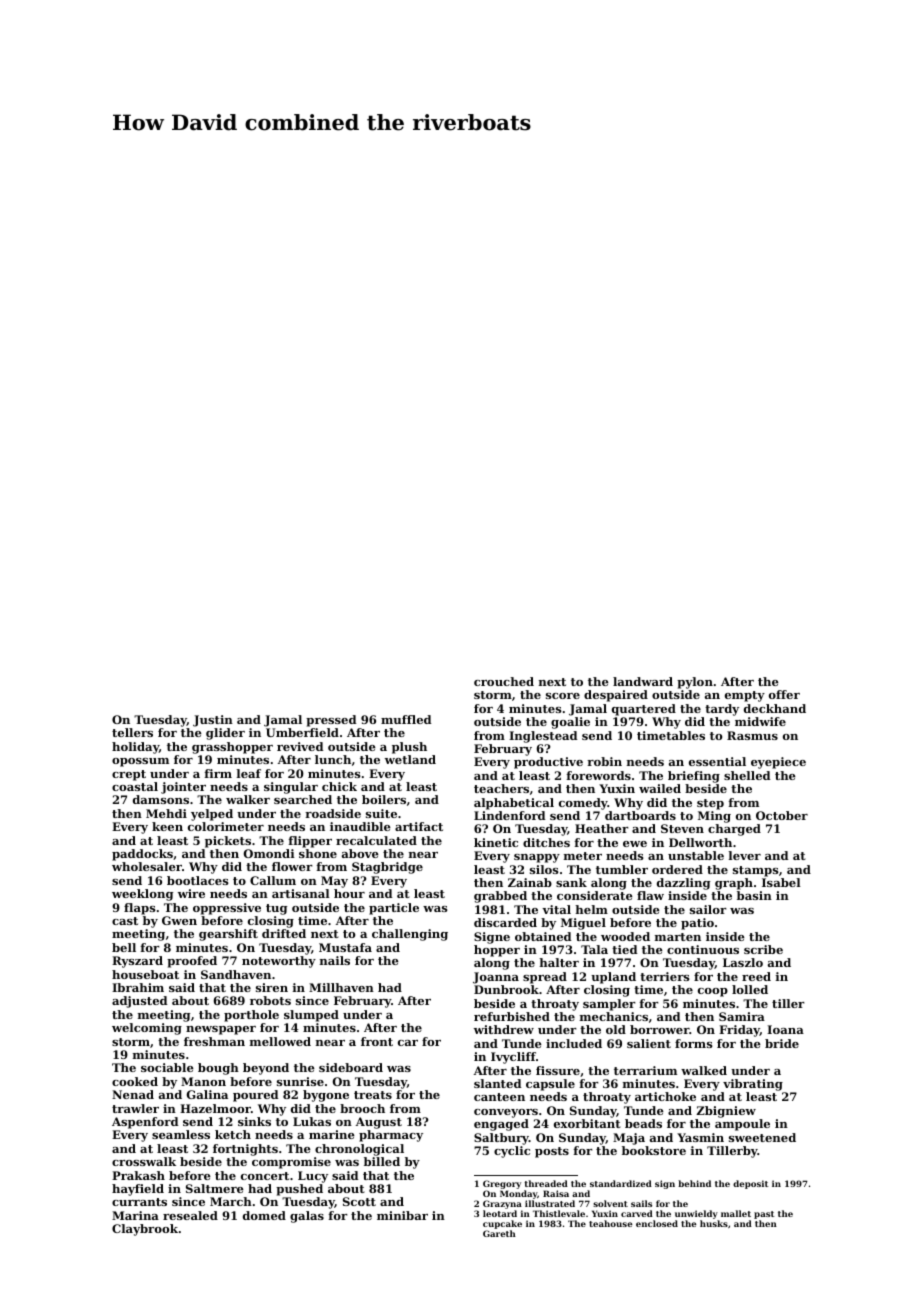 Image resolution: width=924 pixels, height=1308 pixels. I want to click on front, so click(377, 1041).
